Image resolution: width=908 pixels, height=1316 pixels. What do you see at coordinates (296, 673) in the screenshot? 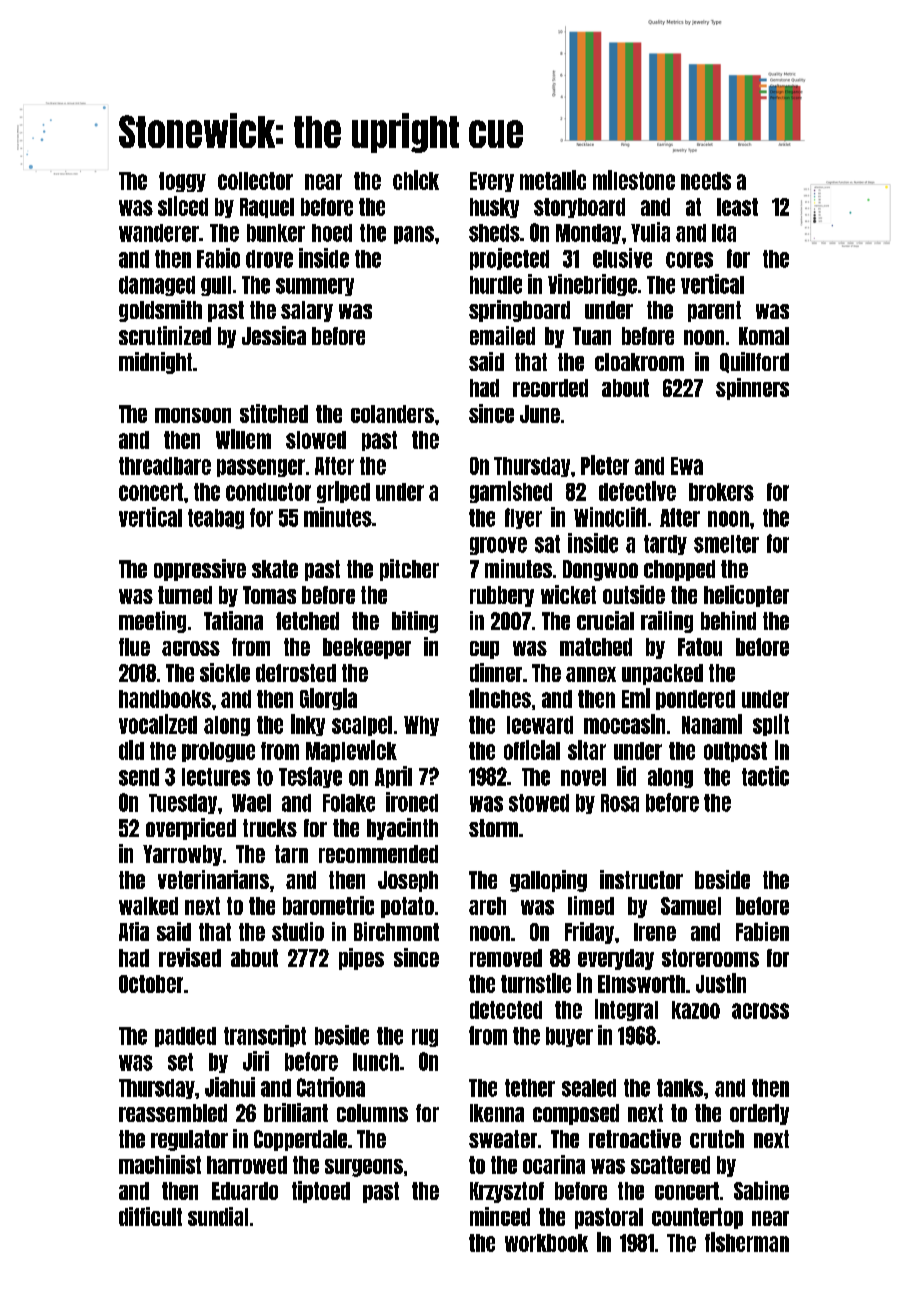
I see `defrosted` at bounding box center [296, 673].
